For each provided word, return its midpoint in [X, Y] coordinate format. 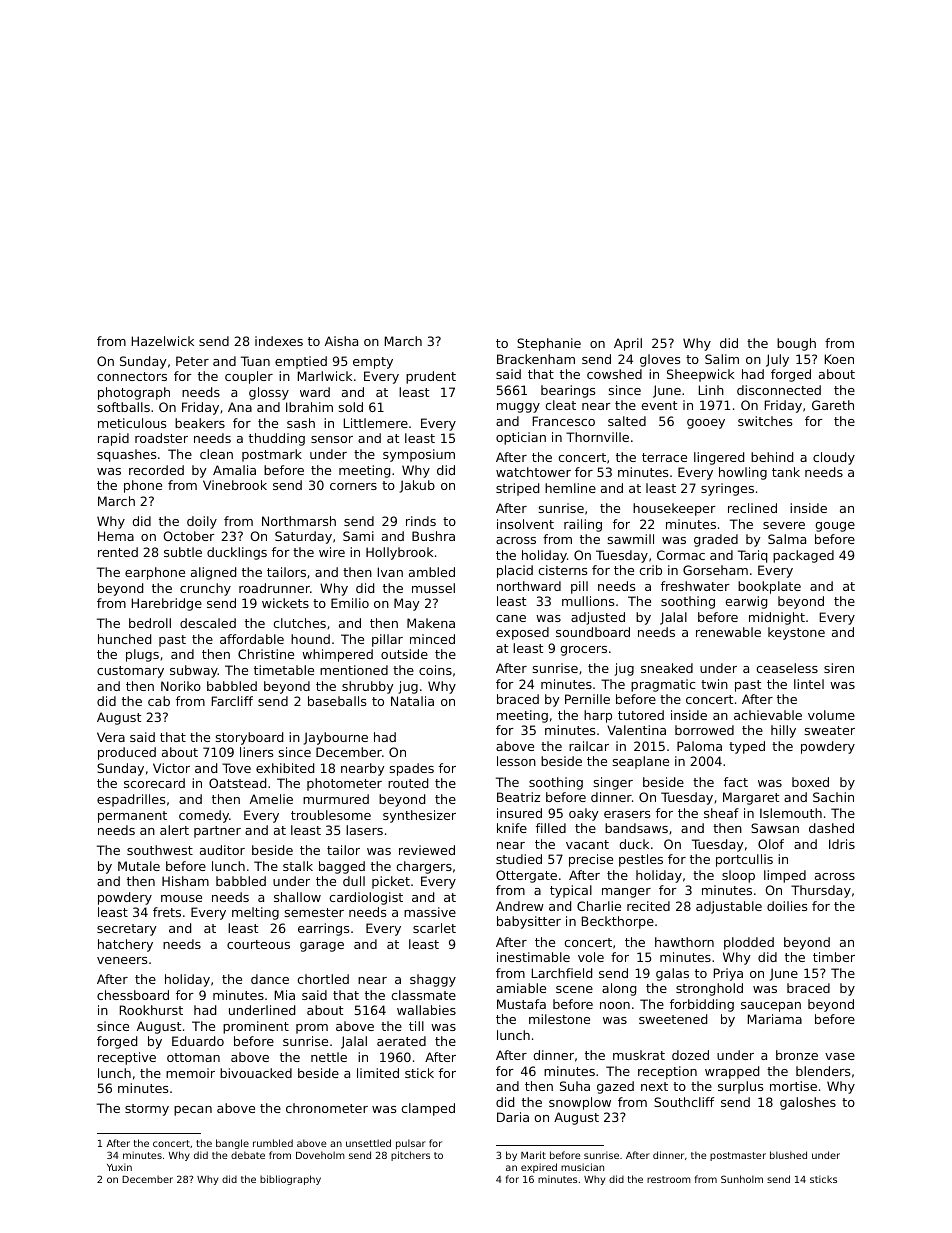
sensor [332, 439]
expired [539, 1168]
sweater [830, 730]
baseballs [337, 701]
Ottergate [526, 876]
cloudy [834, 458]
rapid [113, 439]
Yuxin [119, 1167]
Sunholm [742, 1179]
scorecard [154, 783]
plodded [749, 943]
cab [159, 701]
